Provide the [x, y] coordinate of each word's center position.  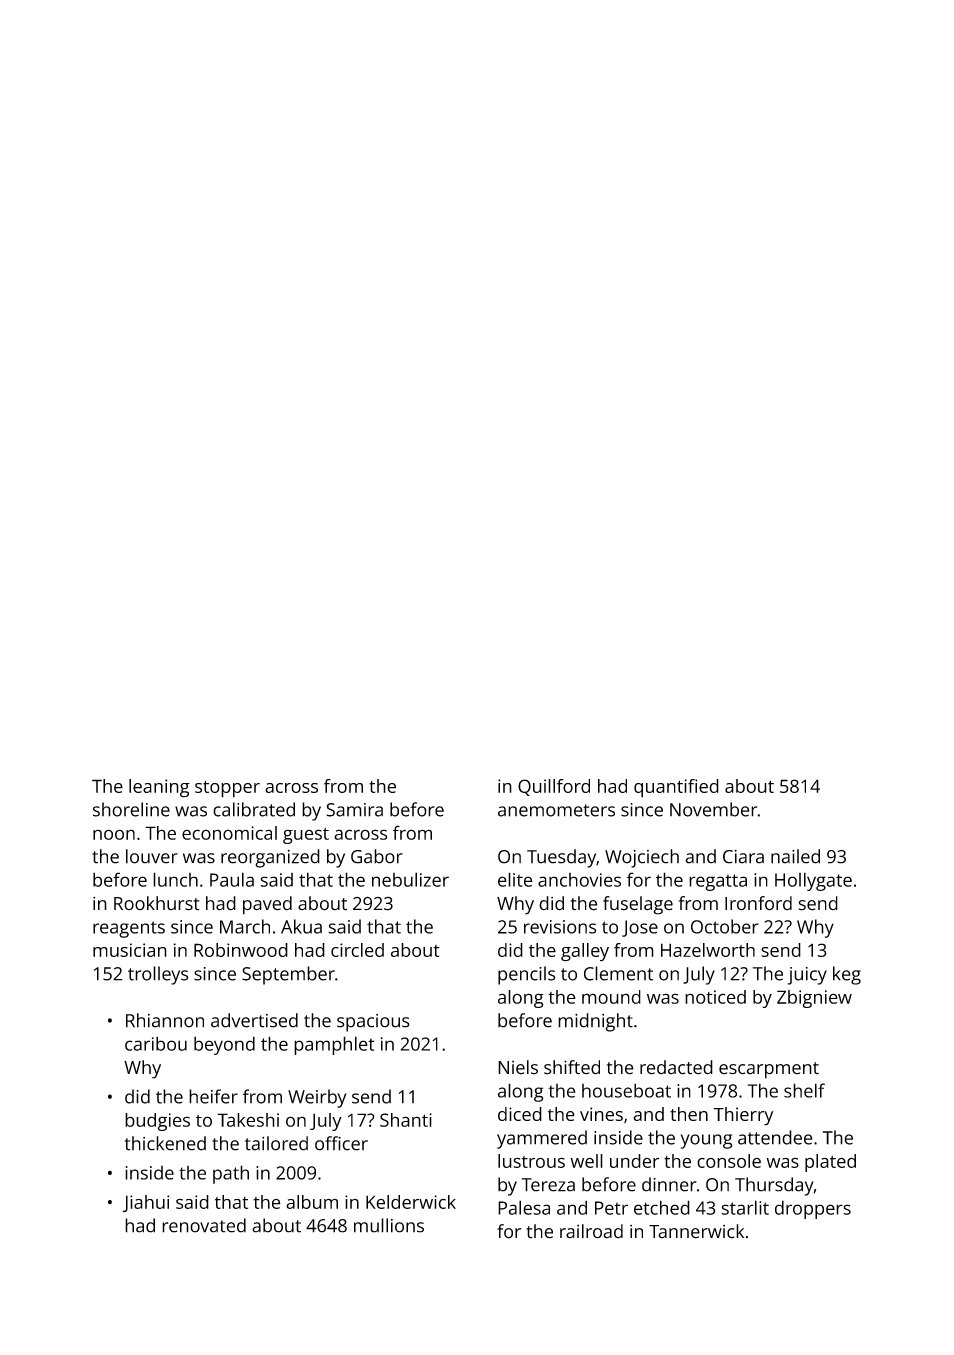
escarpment [769, 1070]
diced [520, 1114]
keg [847, 975]
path [231, 1174]
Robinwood [241, 950]
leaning [159, 788]
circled [357, 950]
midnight [595, 1022]
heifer [213, 1096]
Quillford [554, 787]
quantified [676, 788]
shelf [804, 1090]
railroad [591, 1231]
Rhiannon [165, 1020]
